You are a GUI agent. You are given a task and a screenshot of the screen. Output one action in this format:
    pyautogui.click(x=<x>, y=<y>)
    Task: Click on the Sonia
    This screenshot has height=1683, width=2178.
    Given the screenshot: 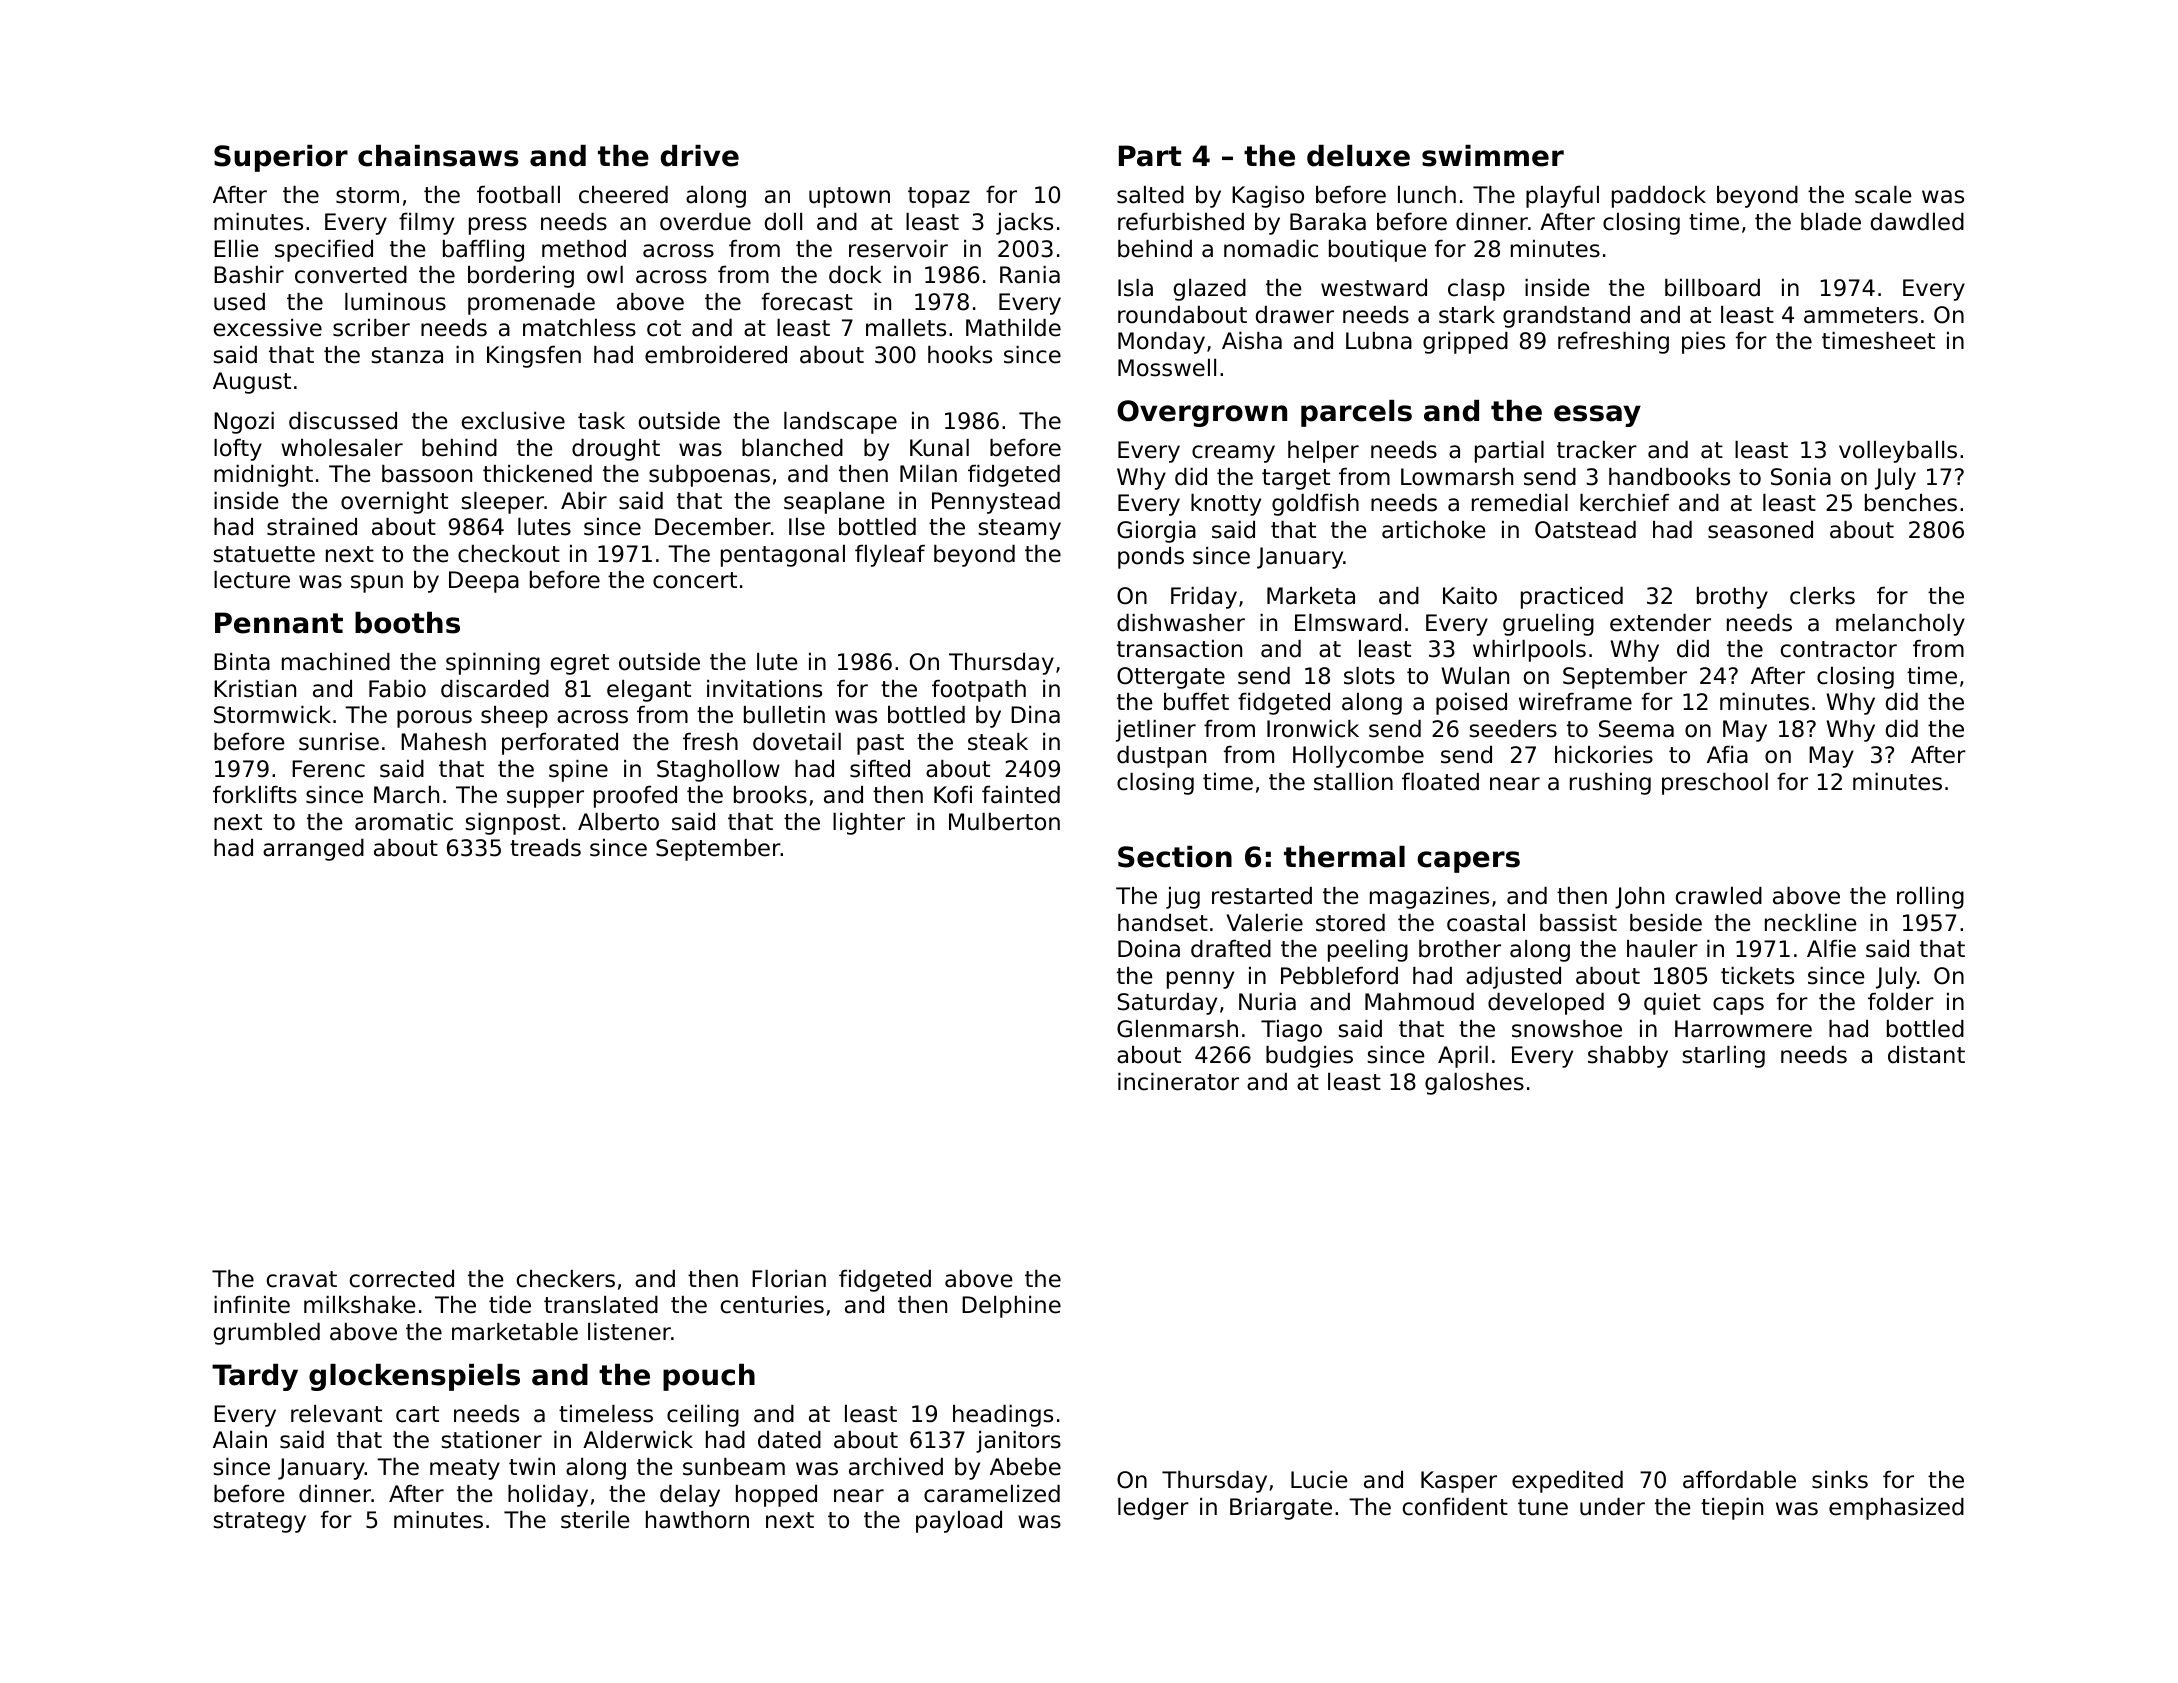 What is the action you would take?
    pyautogui.click(x=1801, y=477)
